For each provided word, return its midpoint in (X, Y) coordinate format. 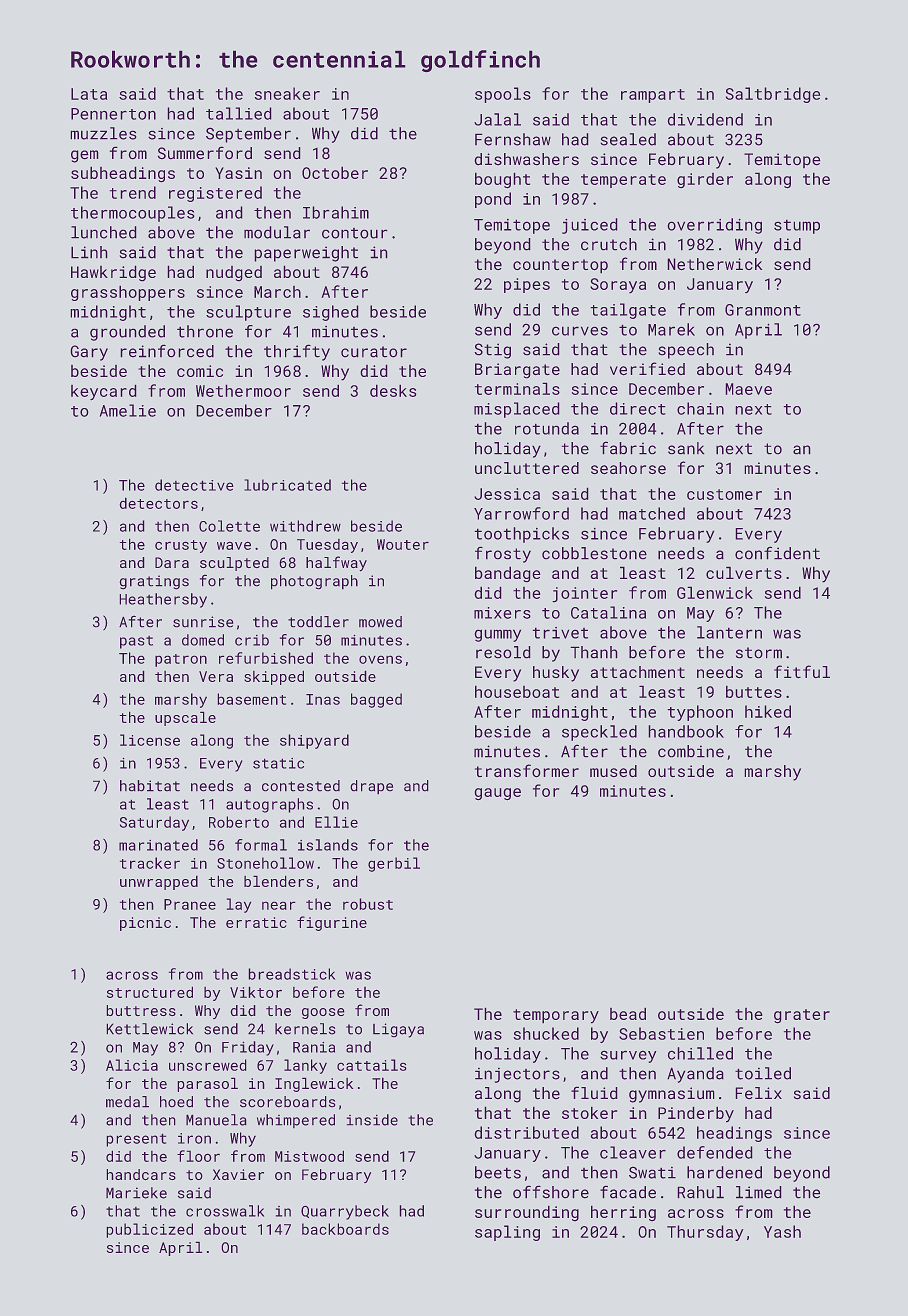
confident (777, 553)
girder (705, 180)
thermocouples (132, 214)
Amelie (128, 410)
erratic (256, 922)
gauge (498, 794)
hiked (768, 711)
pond (493, 200)
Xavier (238, 1174)
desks (393, 391)
